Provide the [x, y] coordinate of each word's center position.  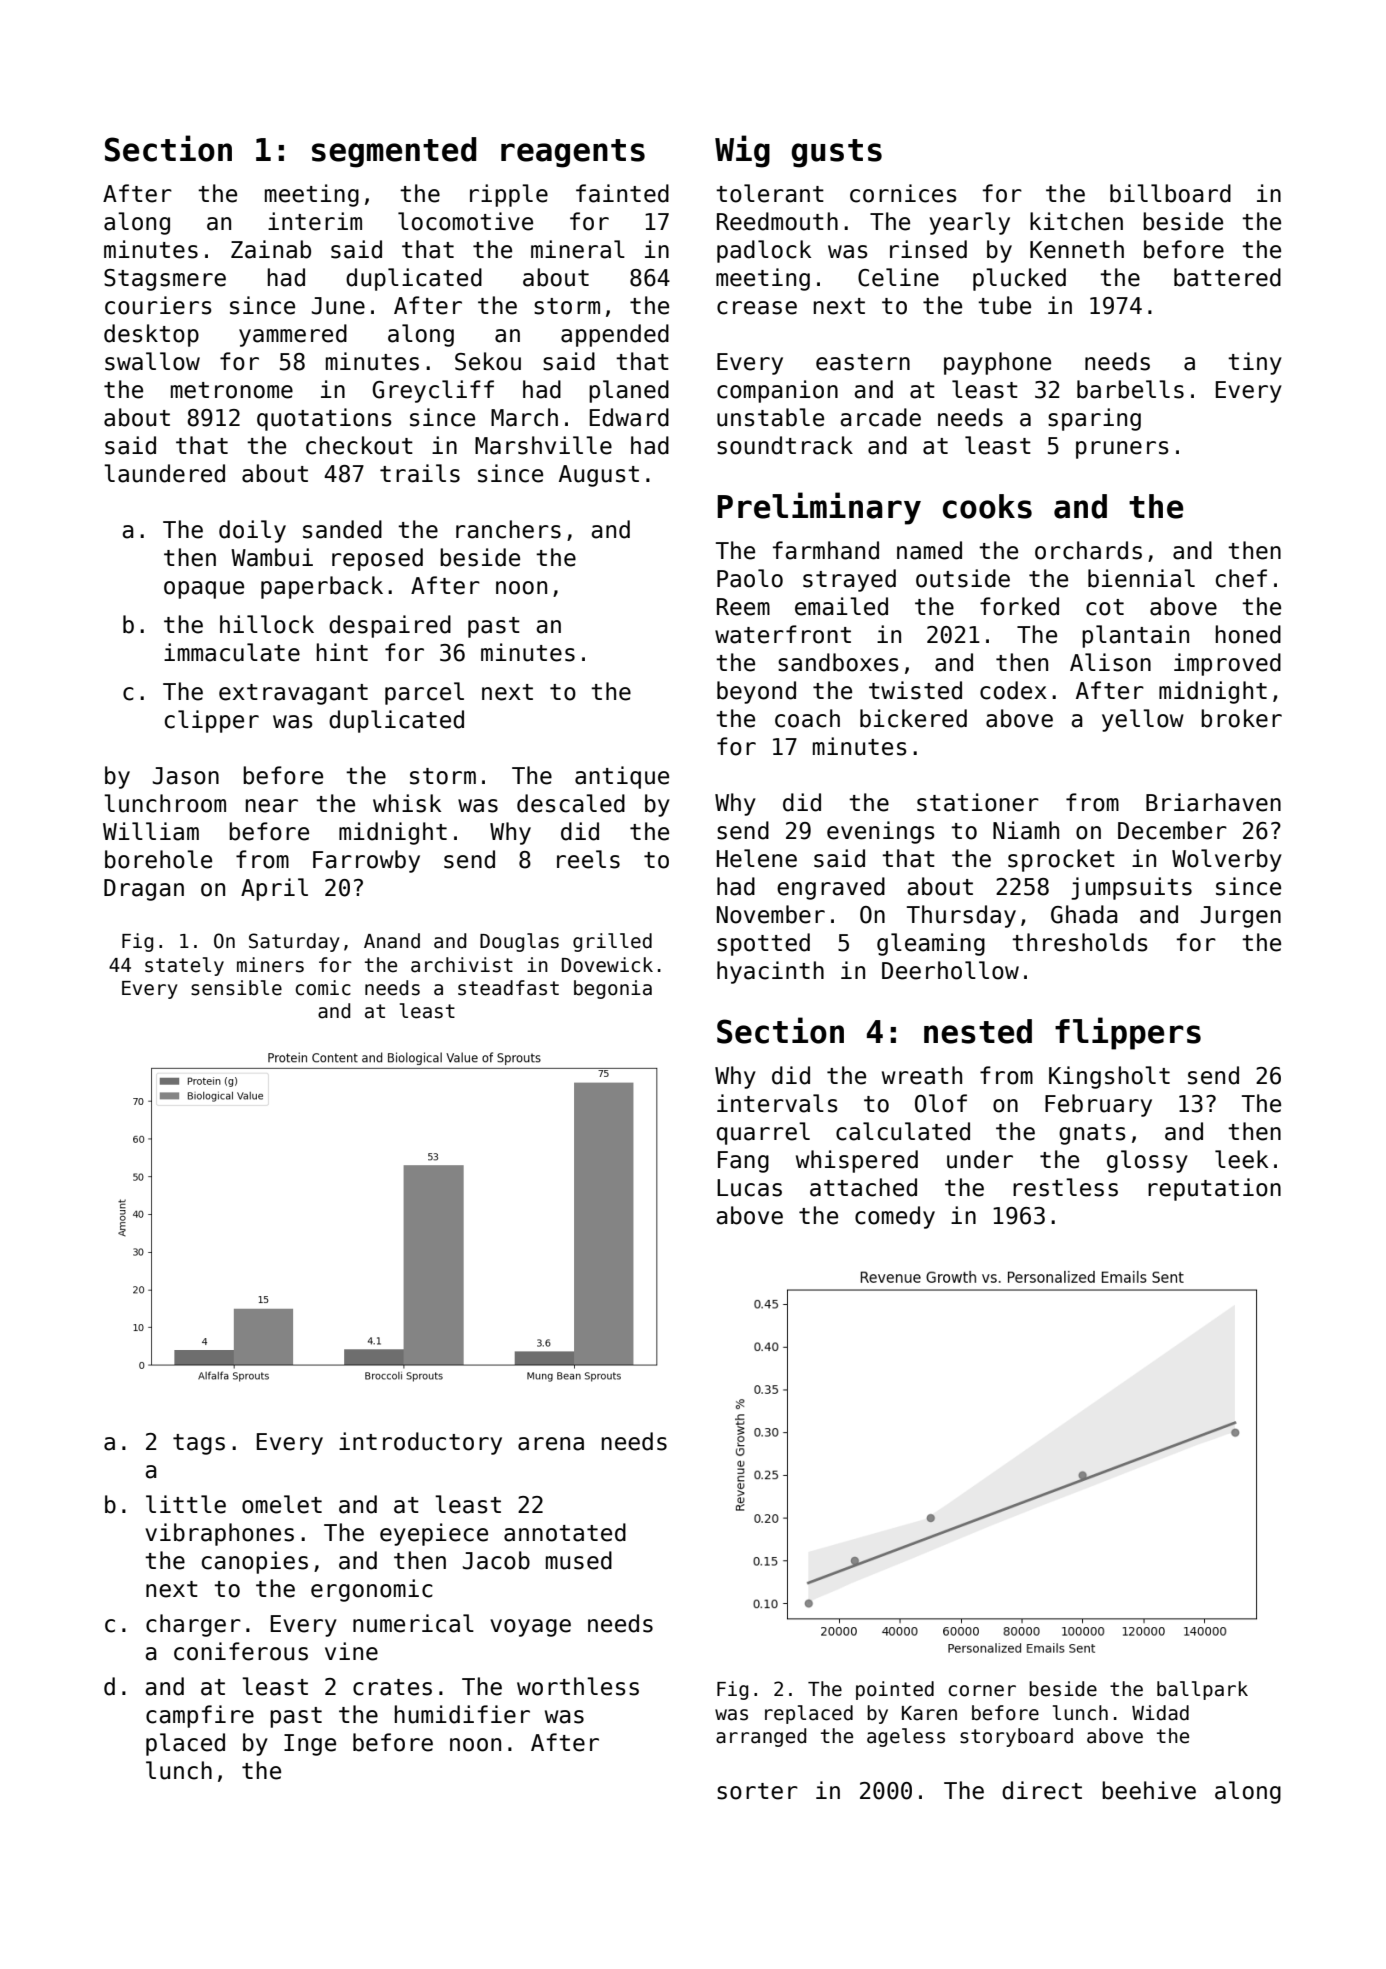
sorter [757, 1791]
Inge [310, 1745]
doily [252, 531]
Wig [742, 151]
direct [1042, 1790]
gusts [836, 153]
